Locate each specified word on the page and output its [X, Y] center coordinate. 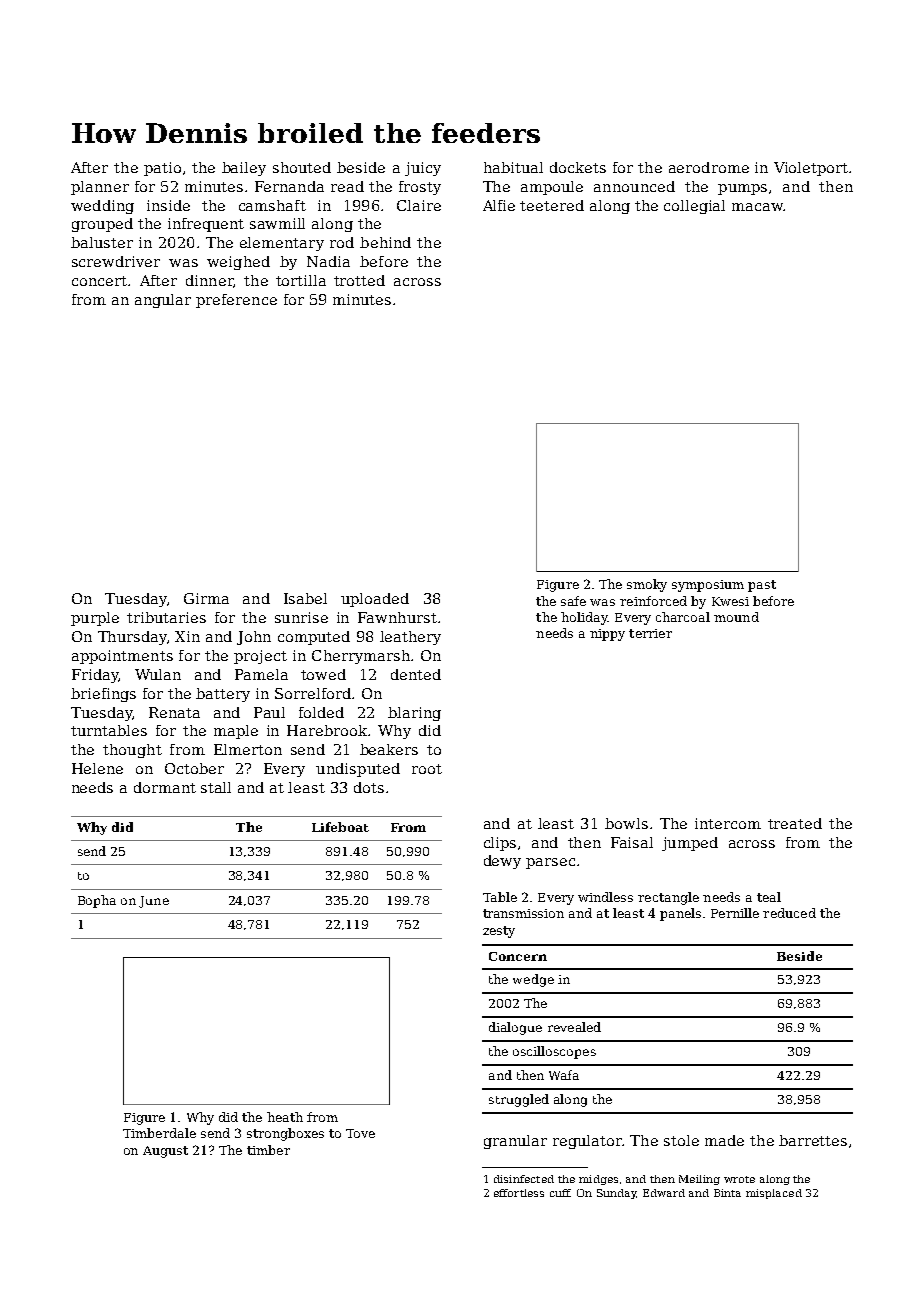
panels [680, 914]
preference [236, 301]
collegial [694, 207]
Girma [206, 598]
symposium [708, 586]
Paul [269, 712]
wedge [533, 980]
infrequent [206, 225]
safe [573, 601]
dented [416, 674]
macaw [758, 207]
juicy [423, 169]
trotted [359, 280]
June [154, 902]
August [165, 1152]
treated [795, 823]
